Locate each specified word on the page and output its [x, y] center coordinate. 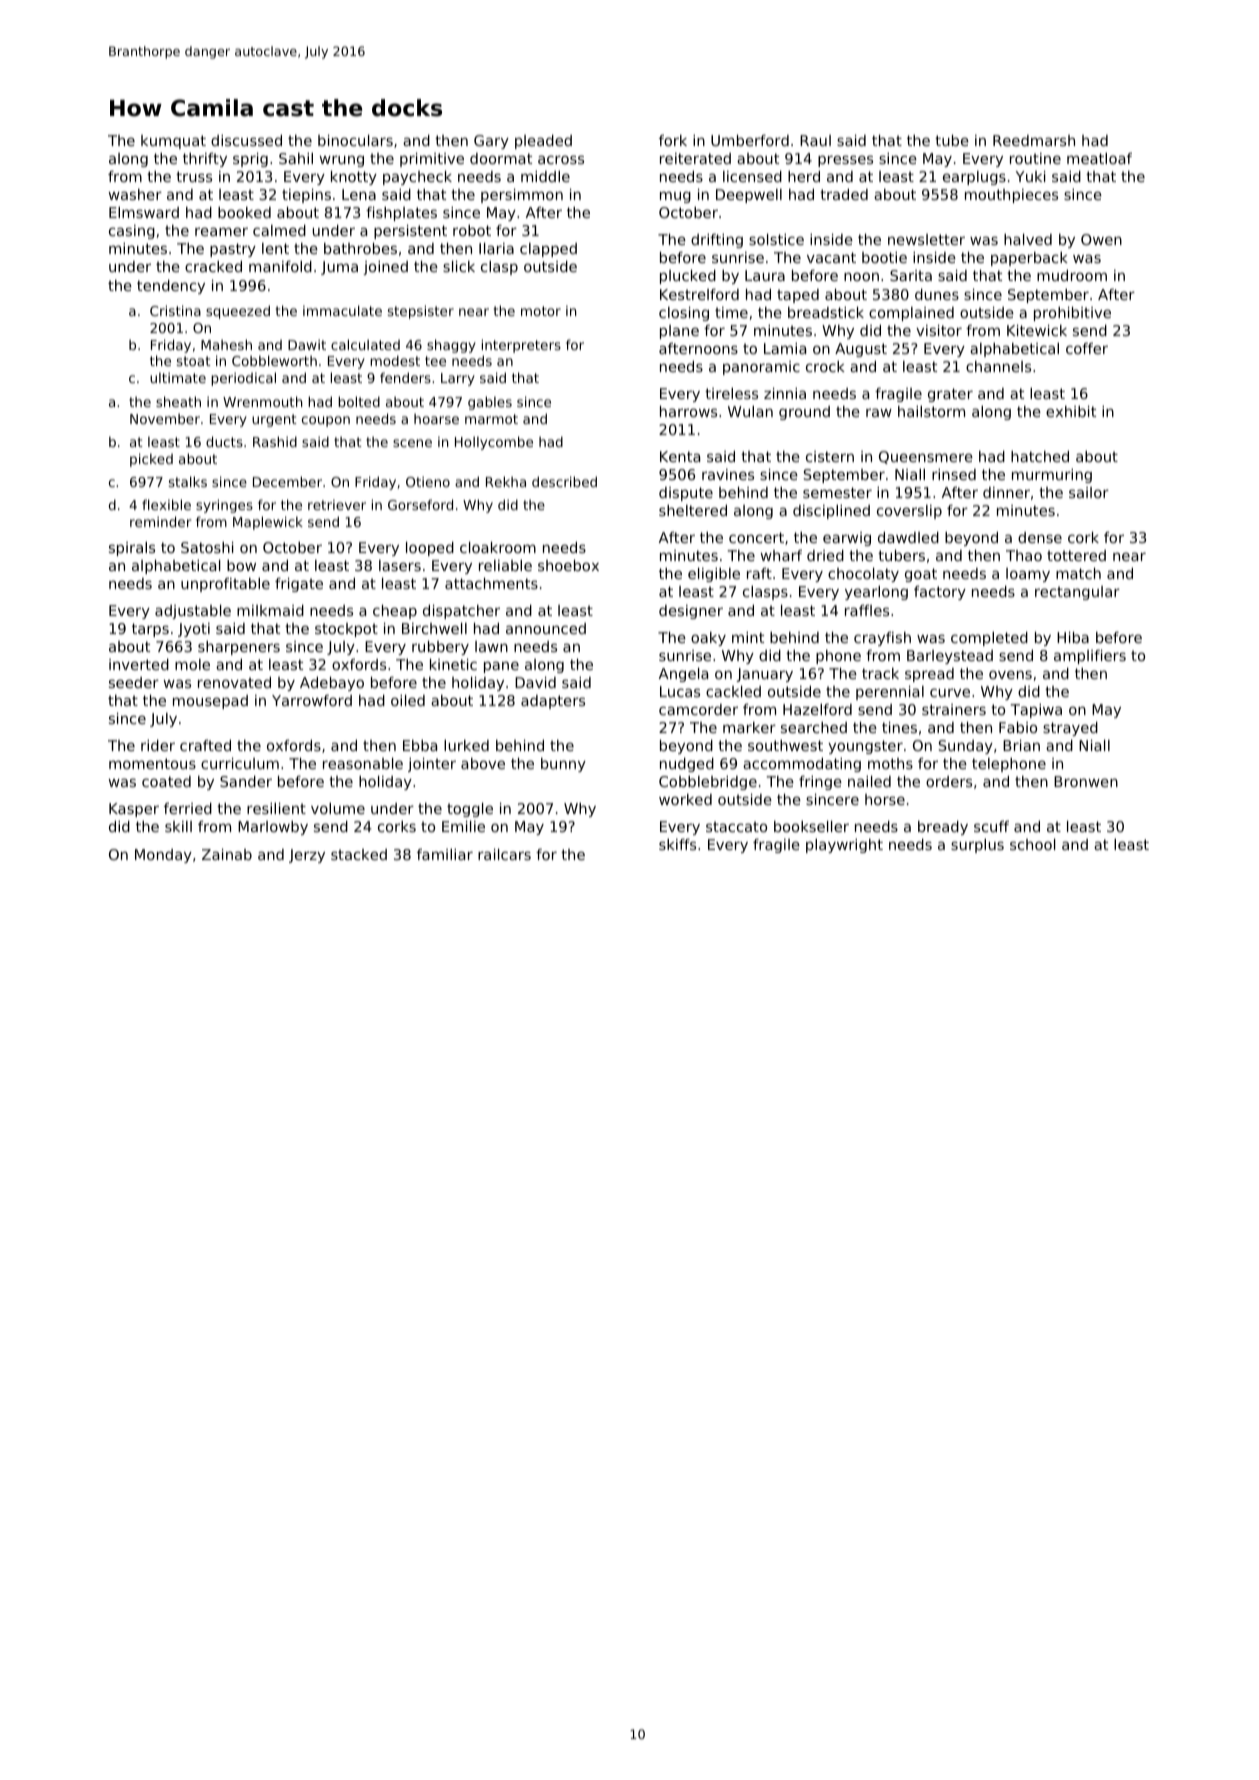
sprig [250, 160]
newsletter [926, 239]
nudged [687, 765]
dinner [1006, 492]
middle [545, 176]
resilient [276, 808]
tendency [171, 287]
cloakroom [498, 547]
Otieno [428, 481]
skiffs [677, 844]
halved [1028, 239]
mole [192, 664]
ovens [1010, 674]
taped [798, 296]
